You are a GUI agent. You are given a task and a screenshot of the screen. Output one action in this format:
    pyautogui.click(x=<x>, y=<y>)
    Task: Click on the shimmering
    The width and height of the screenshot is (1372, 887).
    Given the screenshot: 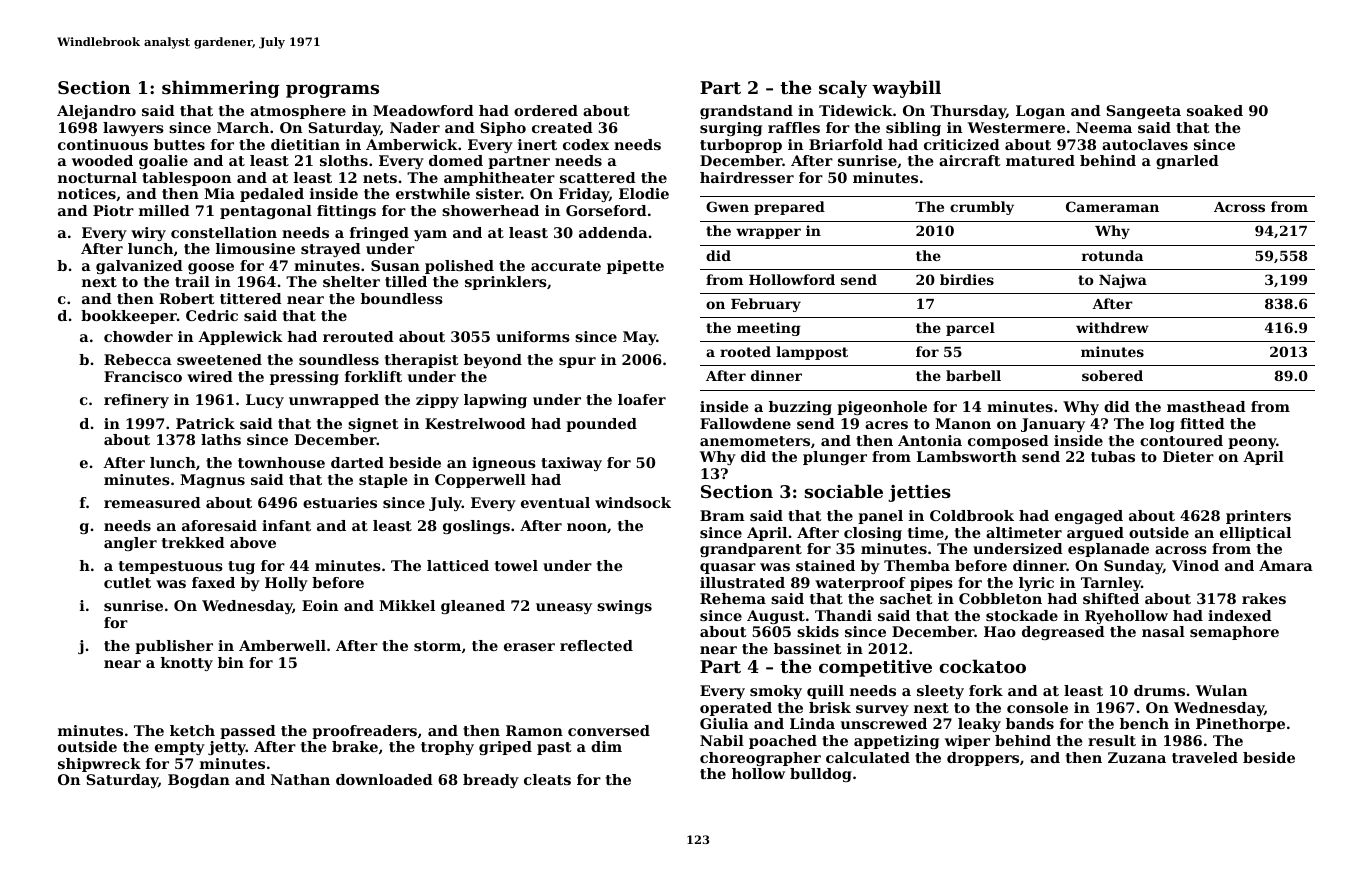 What is the action you would take?
    pyautogui.click(x=221, y=89)
